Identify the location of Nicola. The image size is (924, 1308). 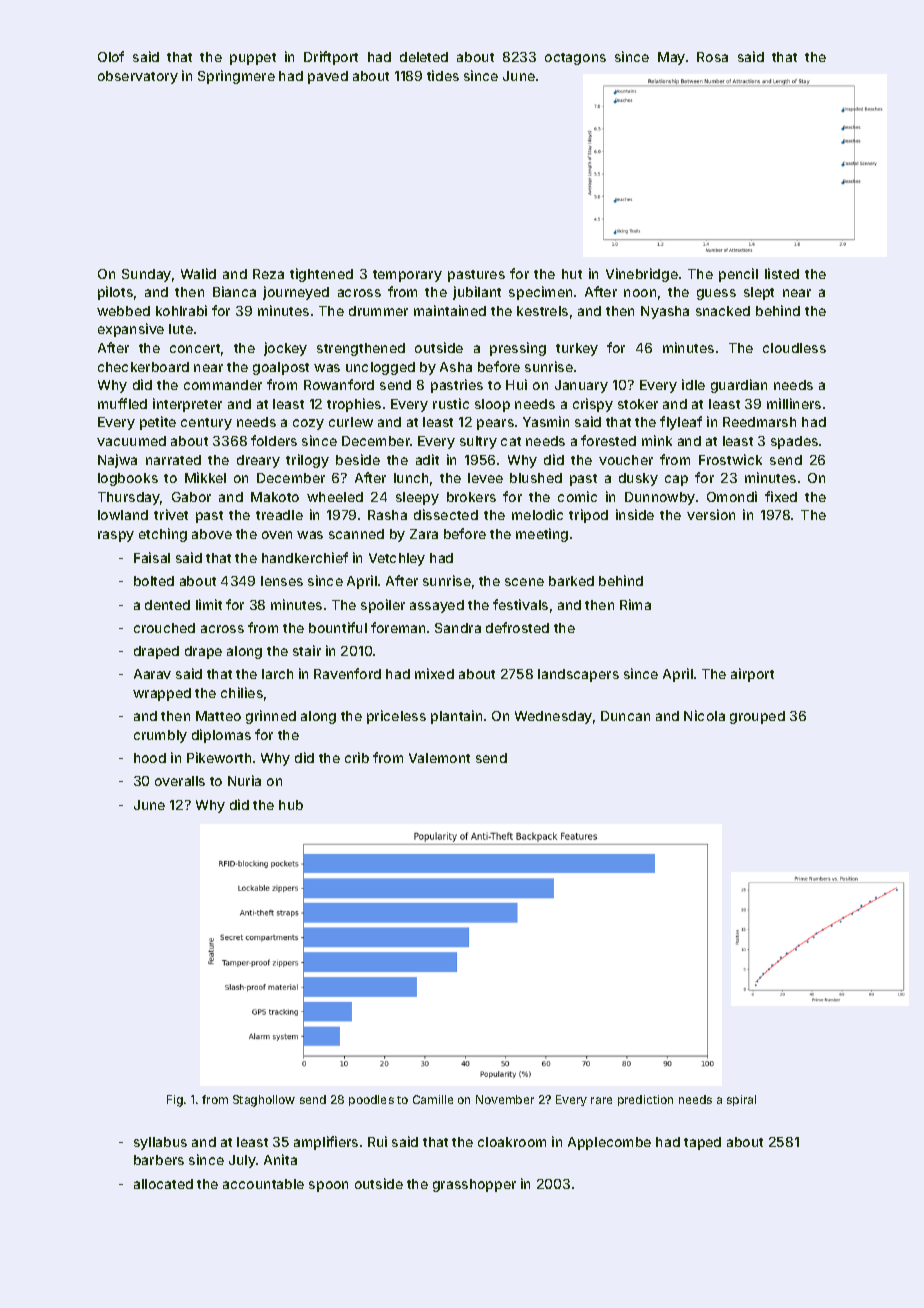
(704, 715).
